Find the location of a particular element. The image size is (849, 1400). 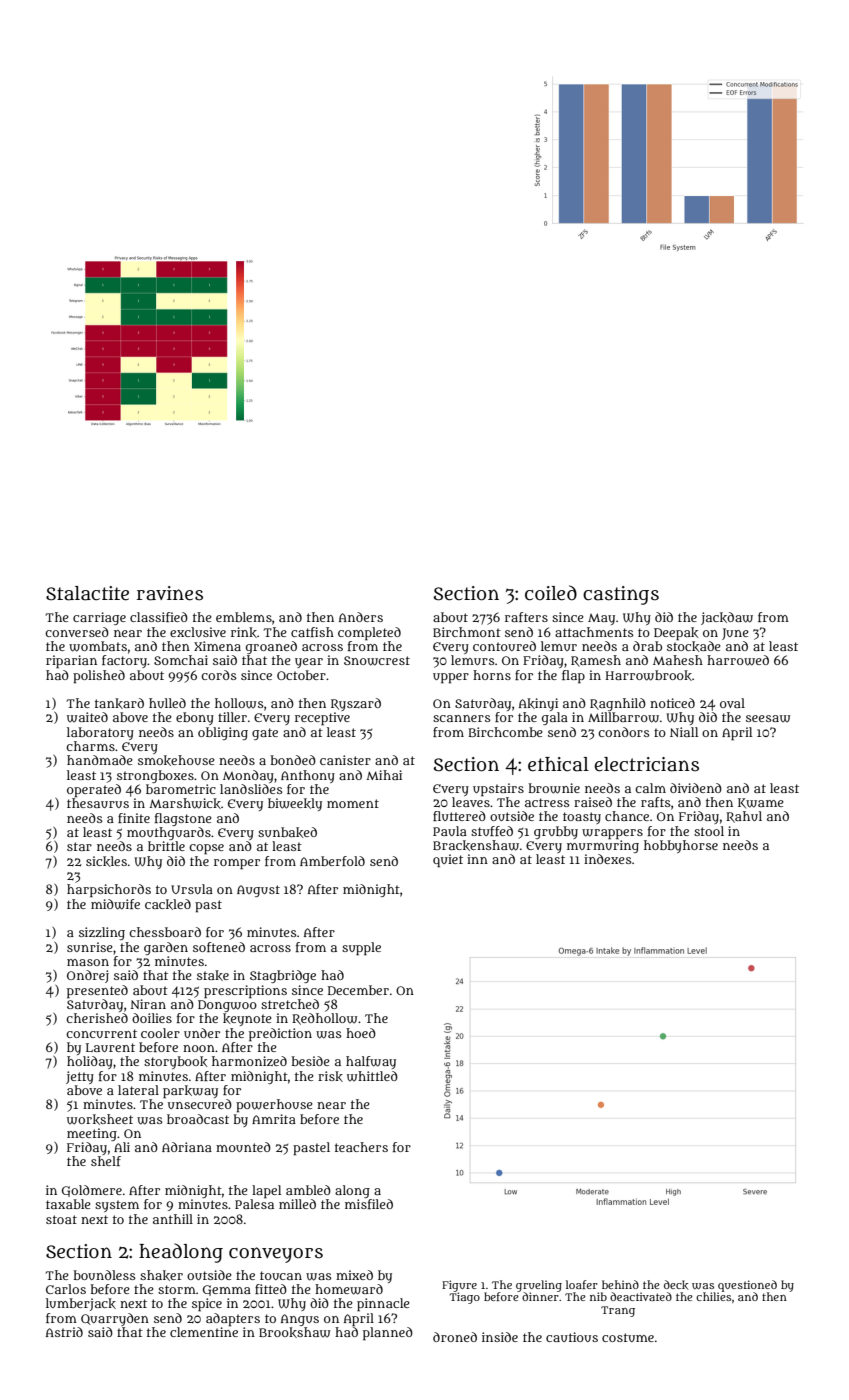

clementine is located at coordinates (204, 1332).
